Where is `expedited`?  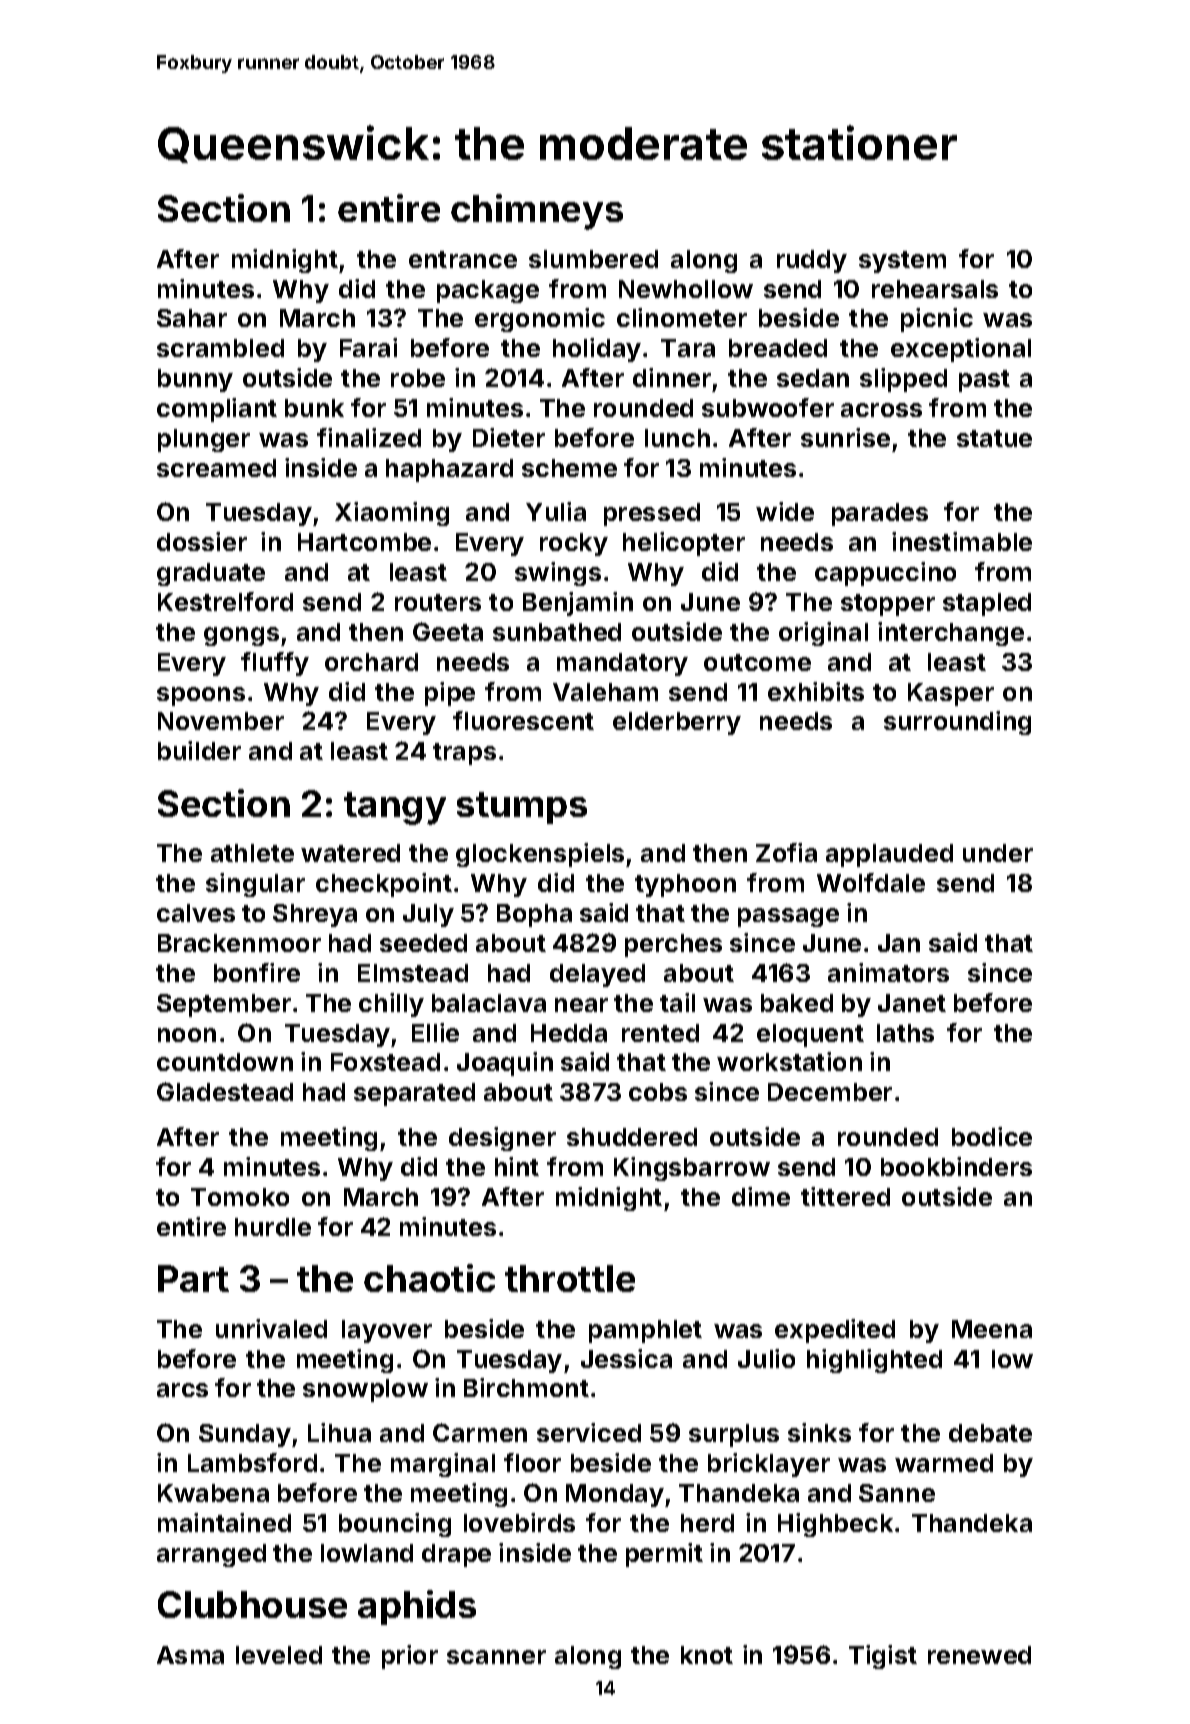 expedited is located at coordinates (835, 1331).
